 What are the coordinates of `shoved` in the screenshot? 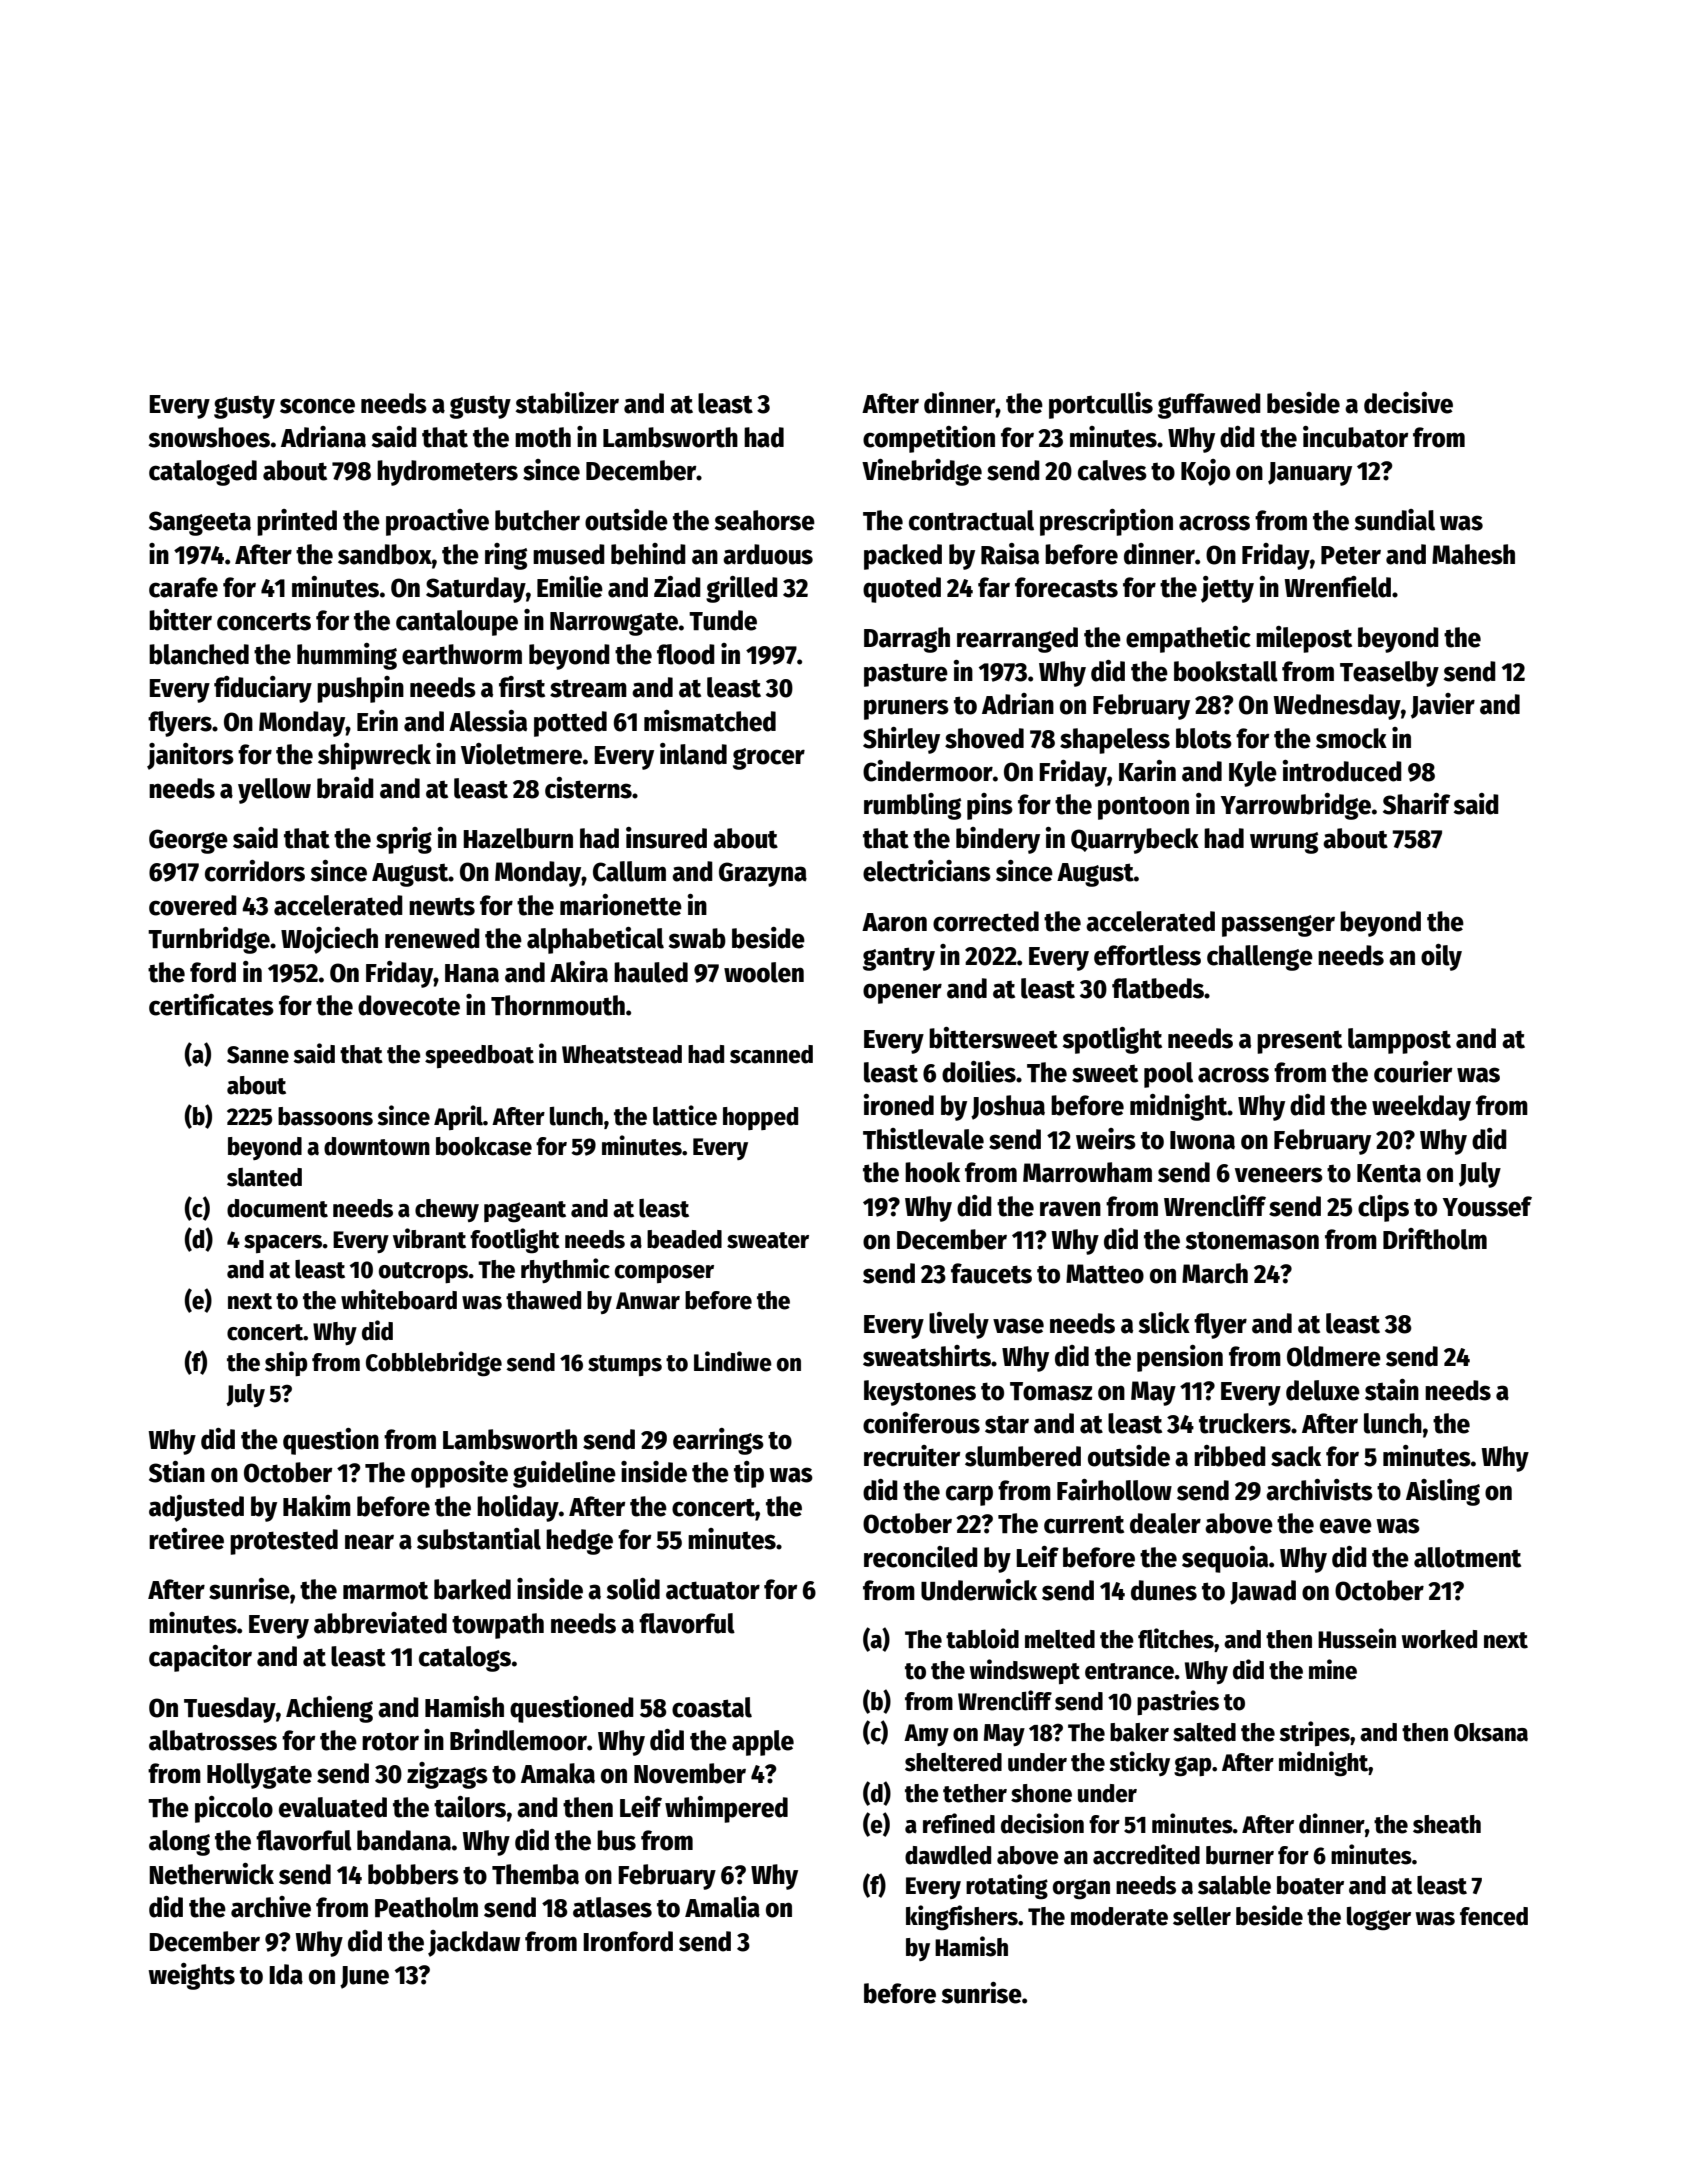 It's located at (984, 738).
